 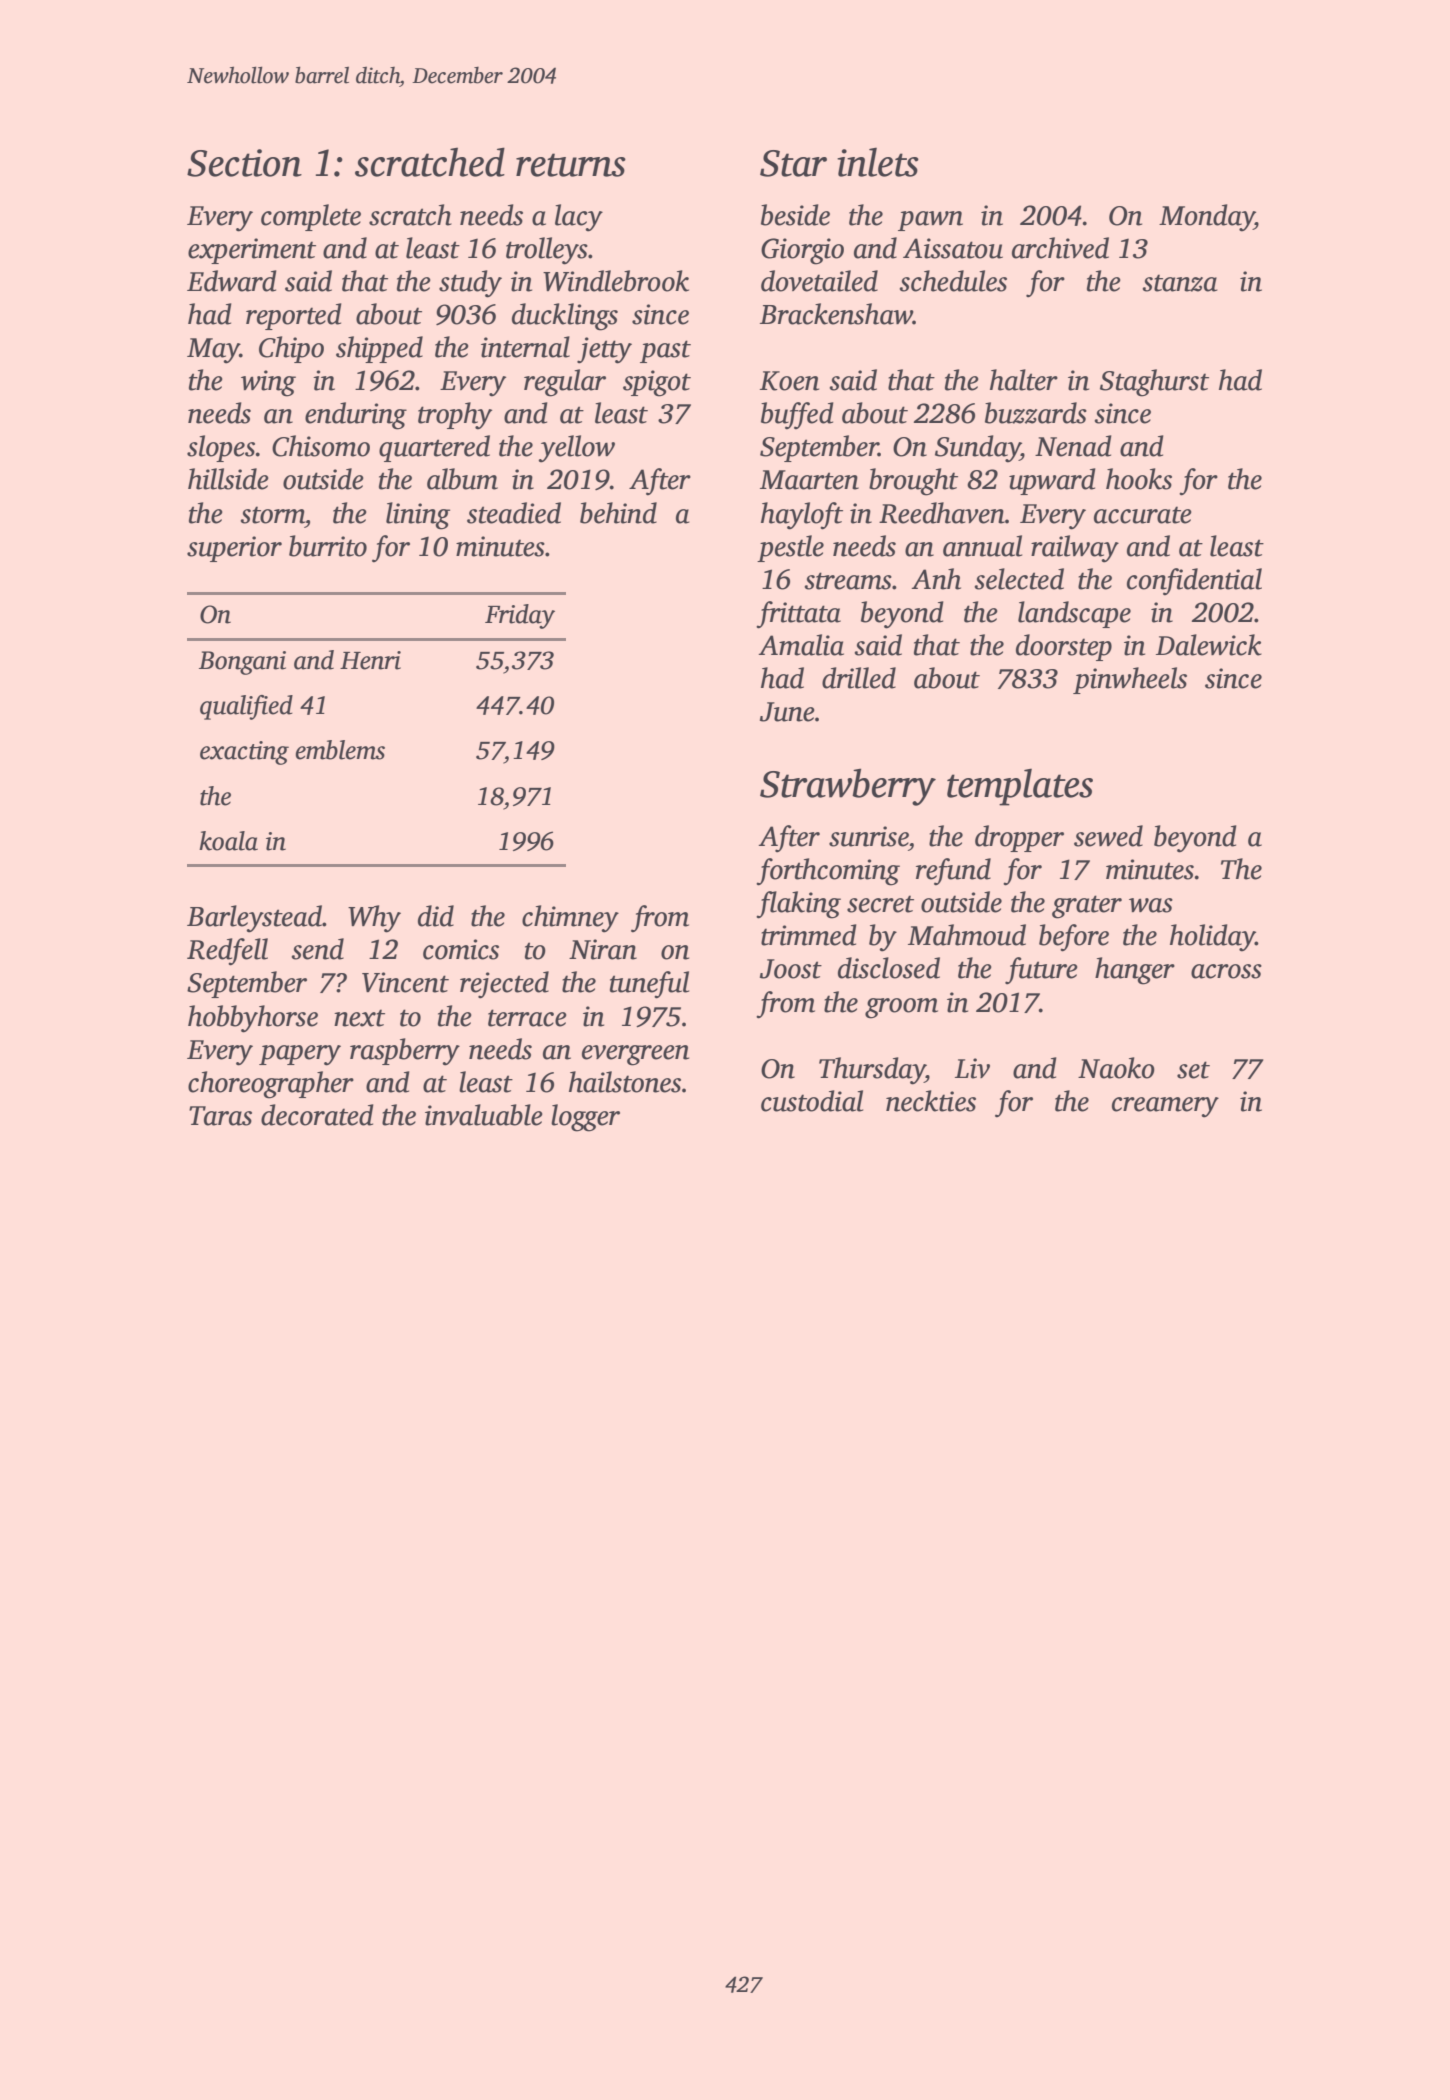 What do you see at coordinates (1194, 582) in the document?
I see `confidential` at bounding box center [1194, 582].
